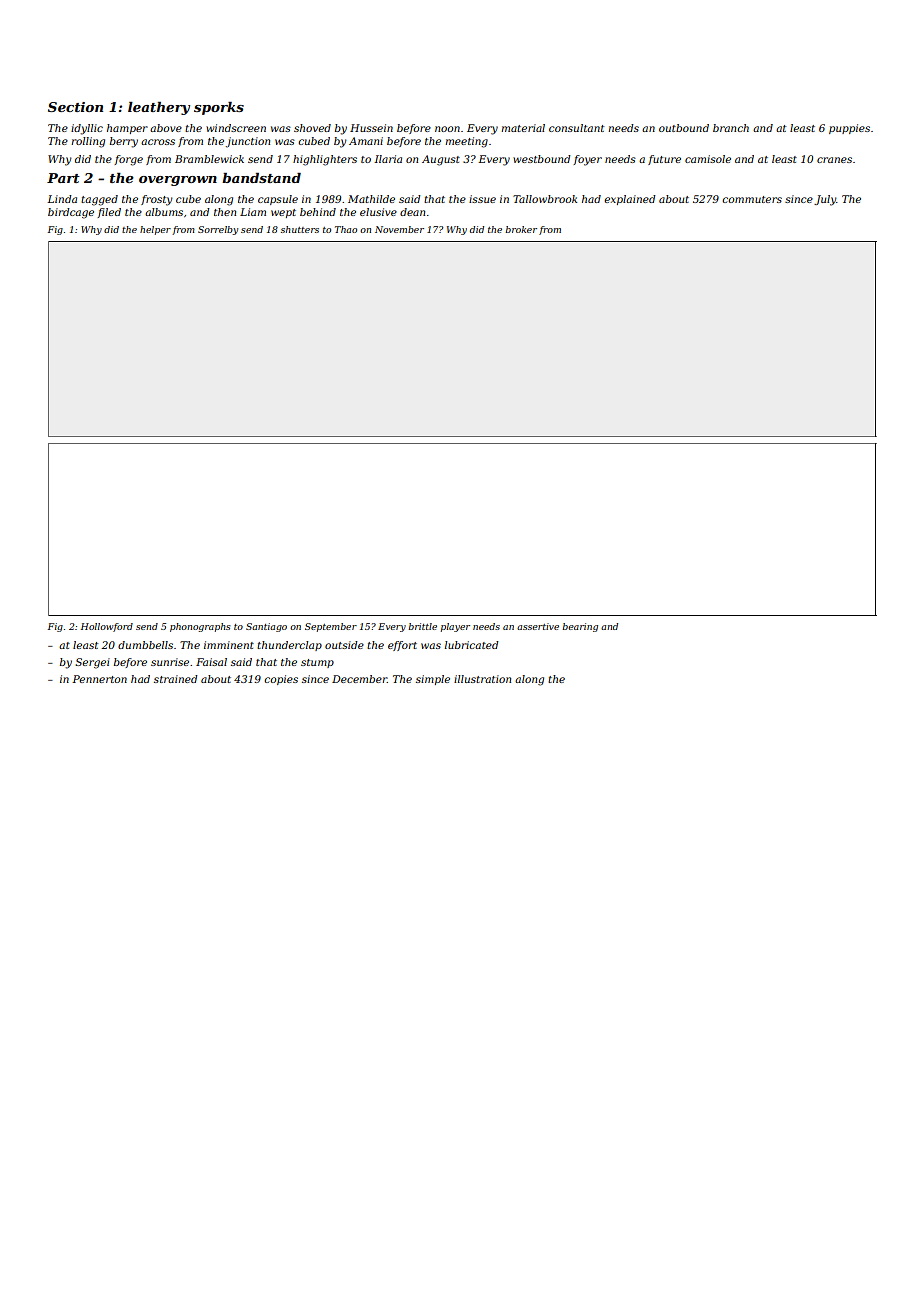  I want to click on Hollowford, so click(107, 627).
